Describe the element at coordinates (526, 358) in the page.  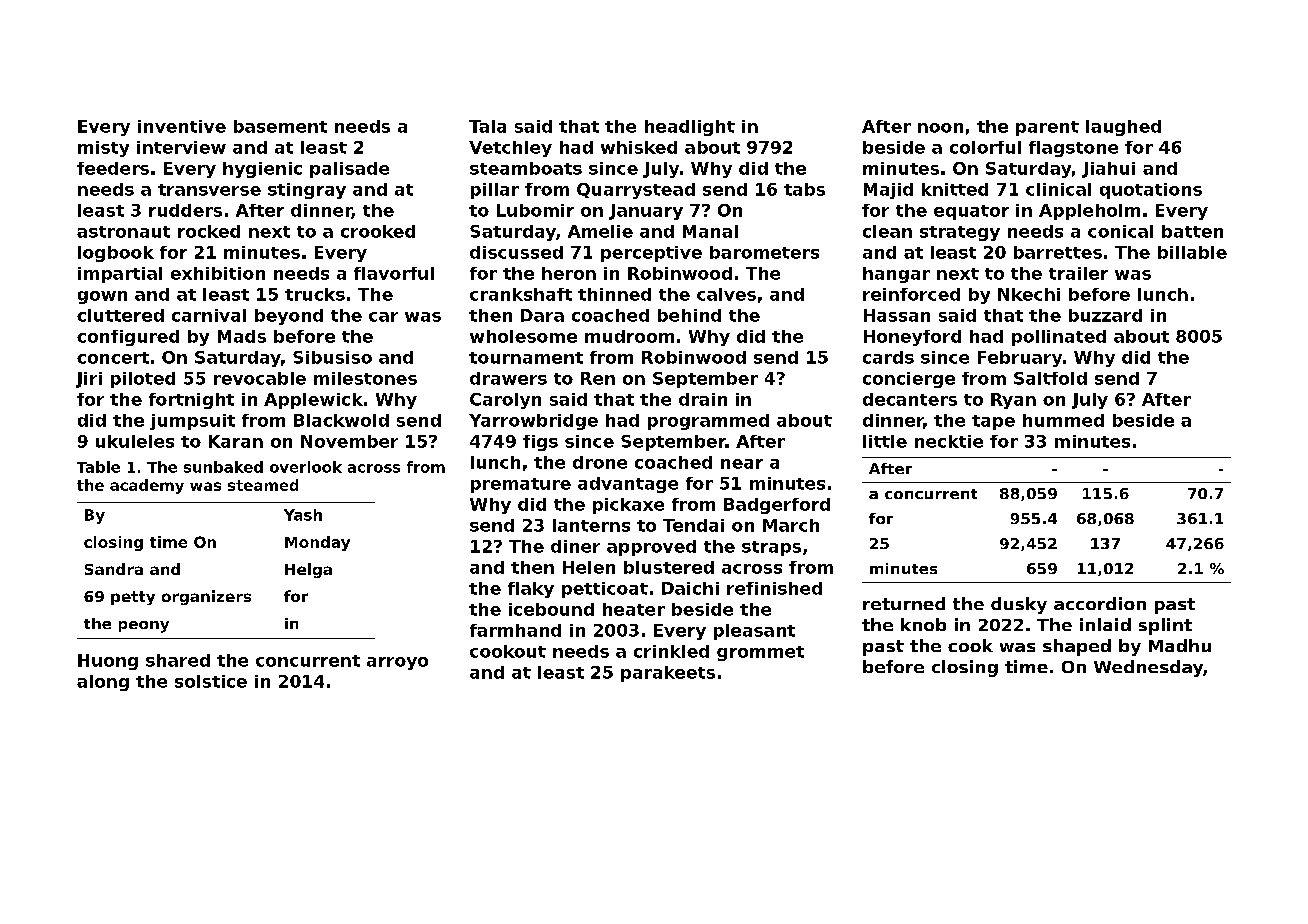
I see `tournament` at that location.
